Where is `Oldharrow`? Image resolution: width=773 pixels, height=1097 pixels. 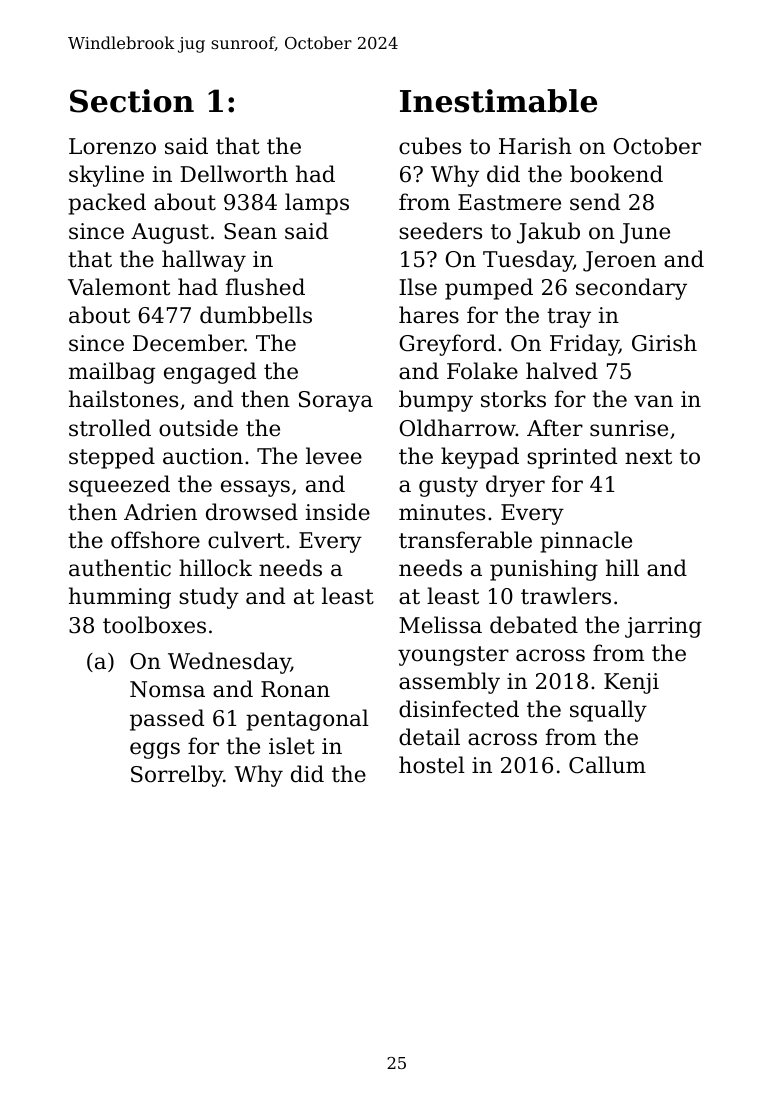
Oldharrow is located at coordinates (457, 428).
